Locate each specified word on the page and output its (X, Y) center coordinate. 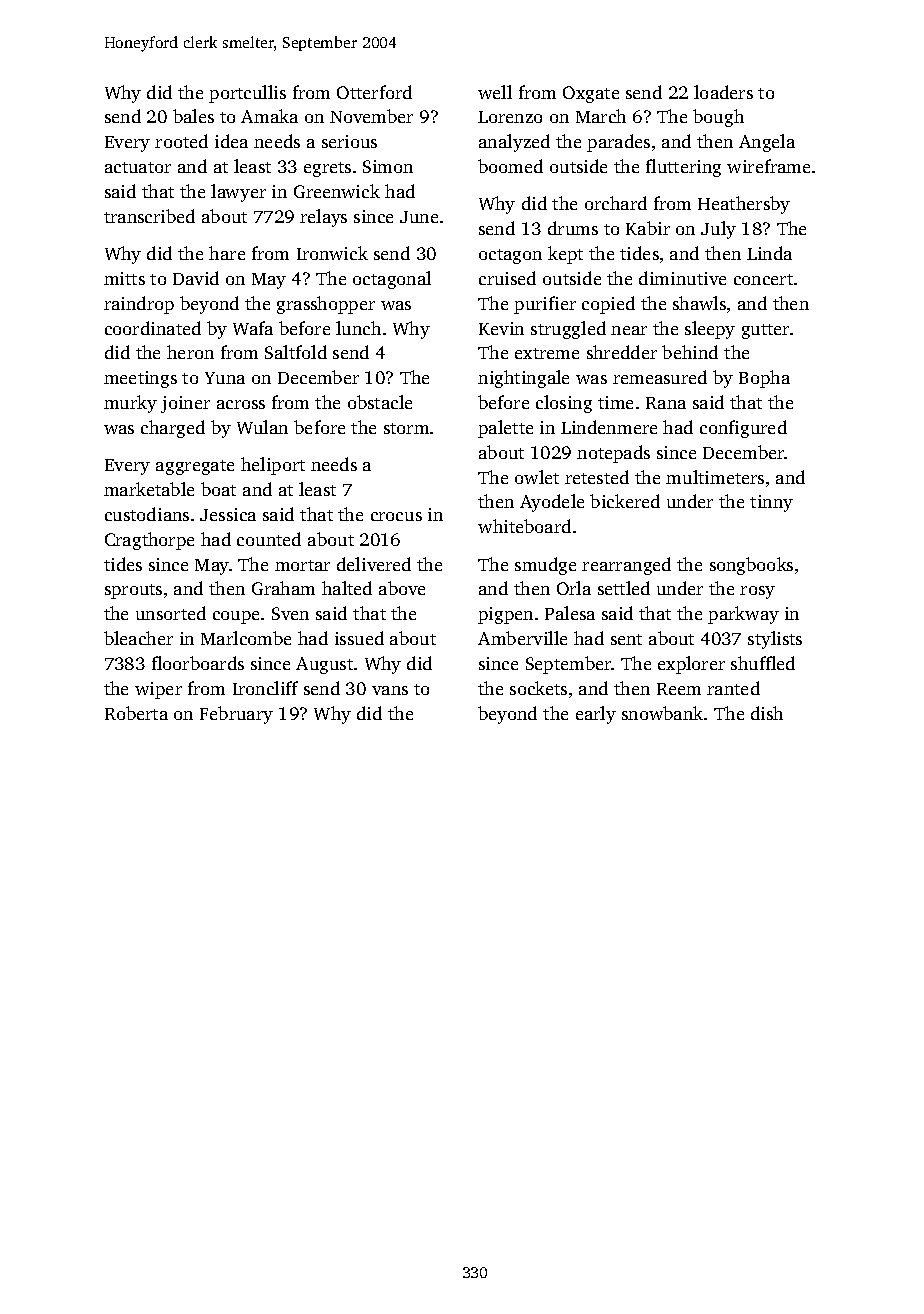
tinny (771, 503)
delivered (374, 564)
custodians (147, 514)
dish (767, 713)
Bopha (764, 379)
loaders (723, 92)
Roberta (136, 713)
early (596, 715)
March (601, 116)
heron (190, 352)
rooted (181, 141)
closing (564, 404)
